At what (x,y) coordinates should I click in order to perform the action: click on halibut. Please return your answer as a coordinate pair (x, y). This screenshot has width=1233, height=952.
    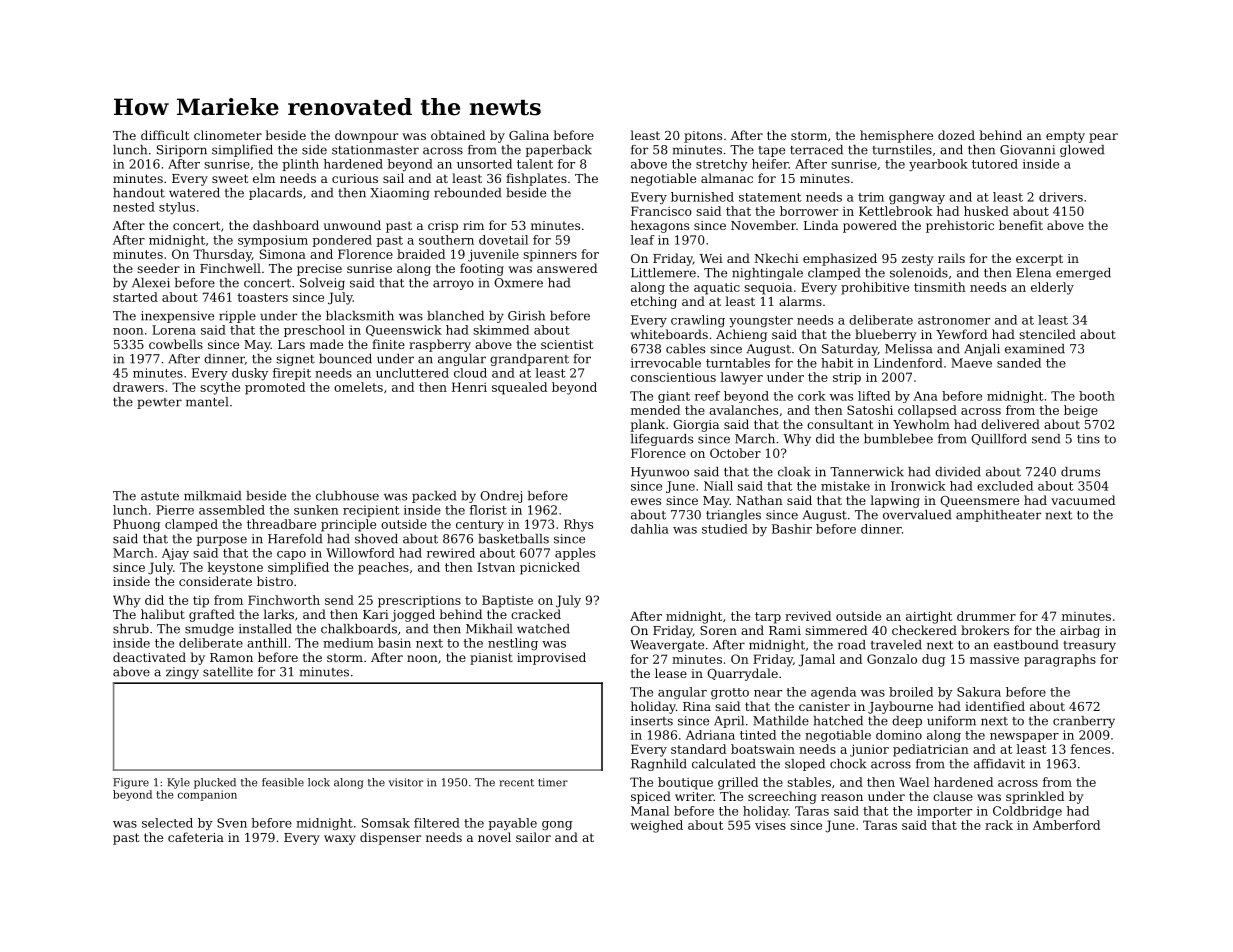
    Looking at the image, I should click on (163, 614).
